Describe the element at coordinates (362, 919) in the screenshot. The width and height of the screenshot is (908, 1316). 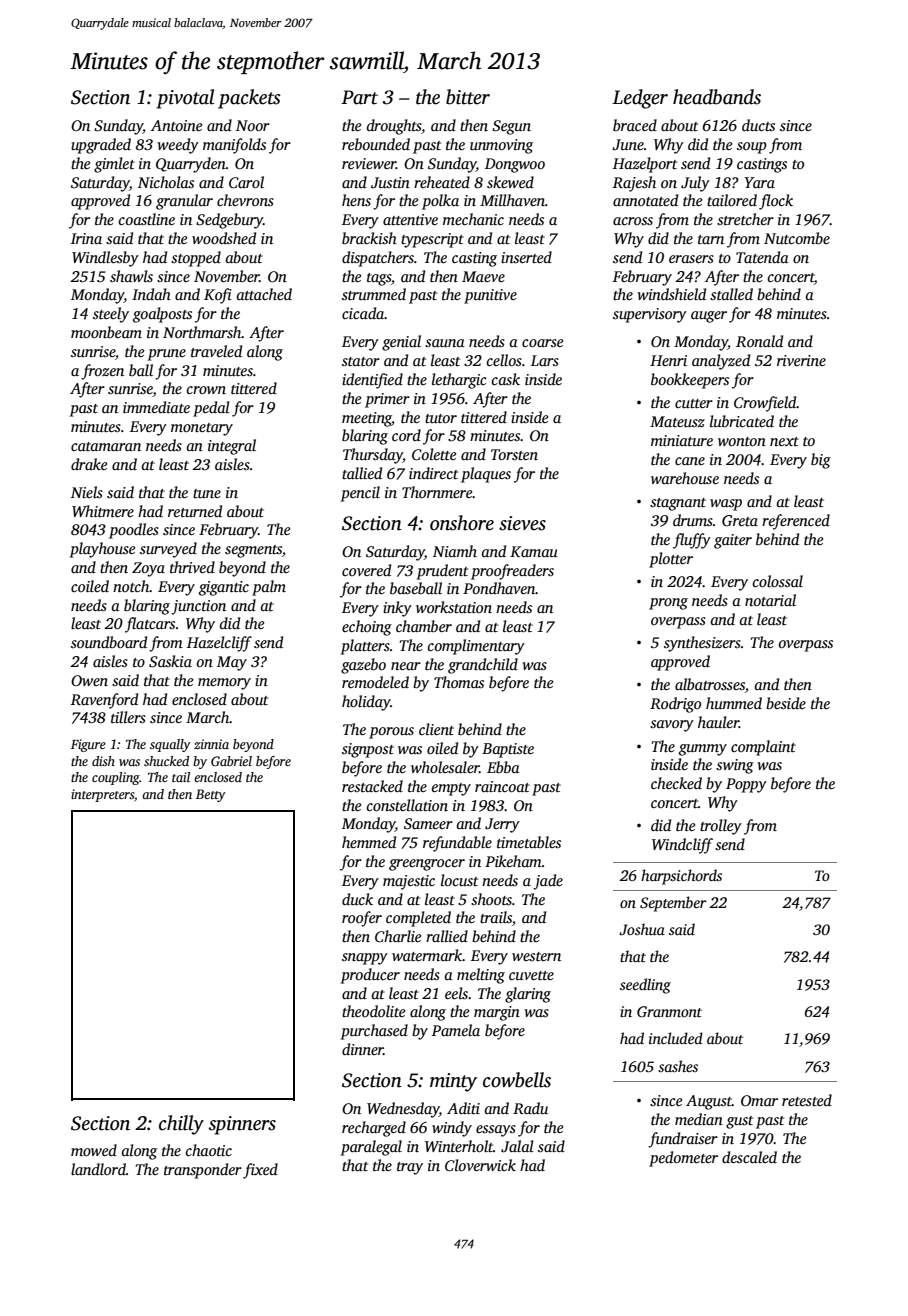
I see `roofer` at that location.
